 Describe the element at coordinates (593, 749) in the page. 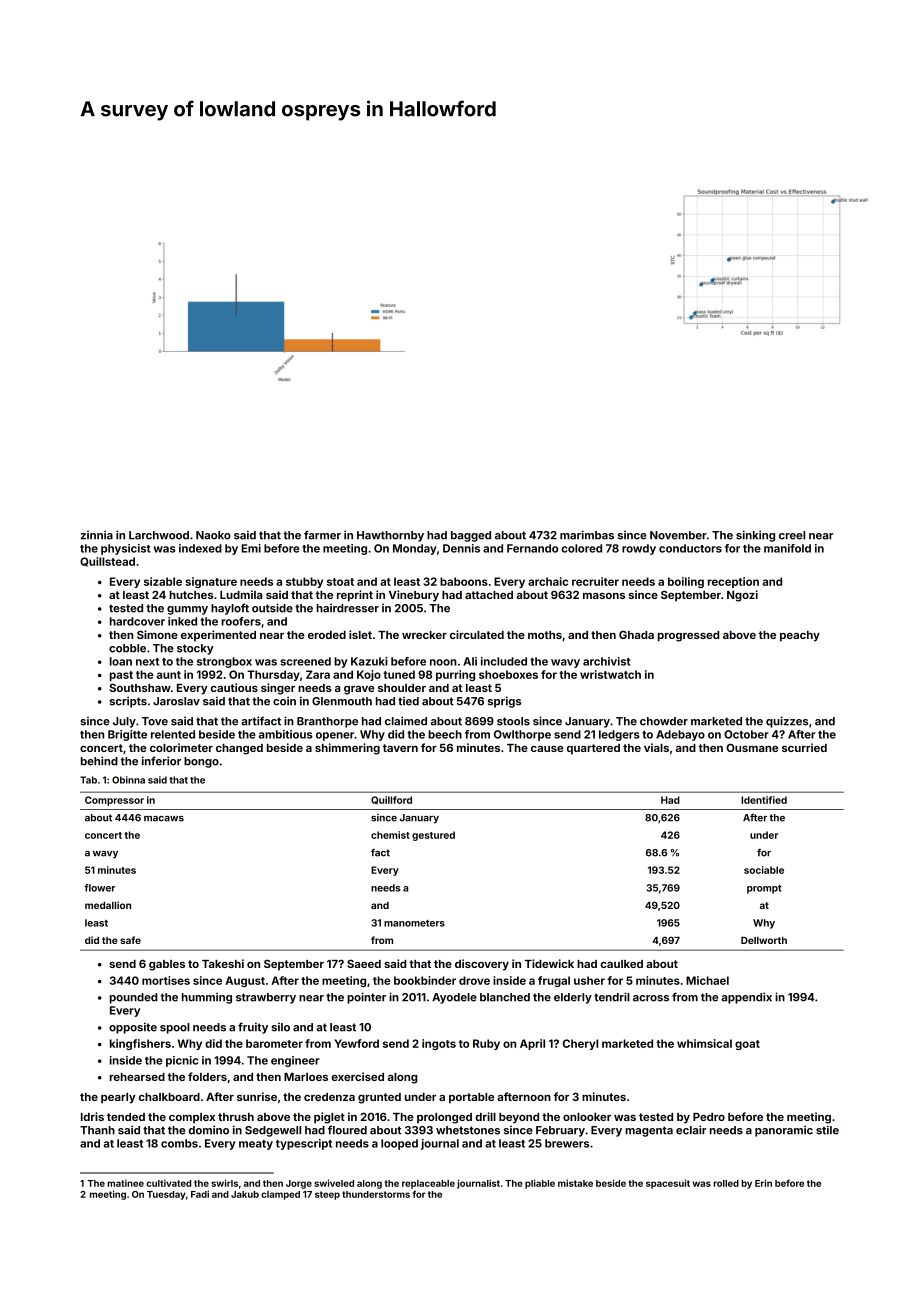

I see `quartered` at that location.
